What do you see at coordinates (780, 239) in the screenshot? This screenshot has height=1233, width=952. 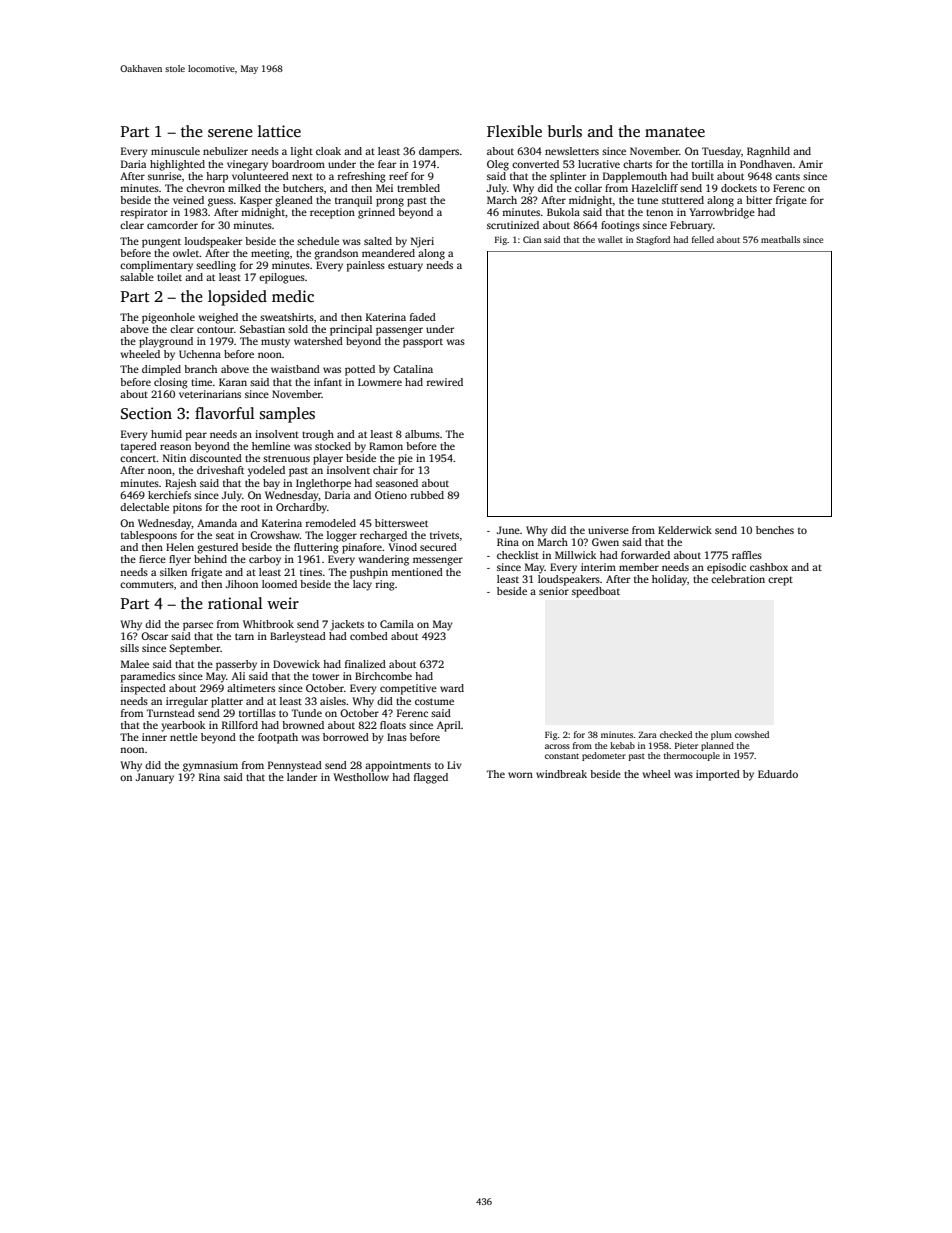 I see `meatballs` at bounding box center [780, 239].
